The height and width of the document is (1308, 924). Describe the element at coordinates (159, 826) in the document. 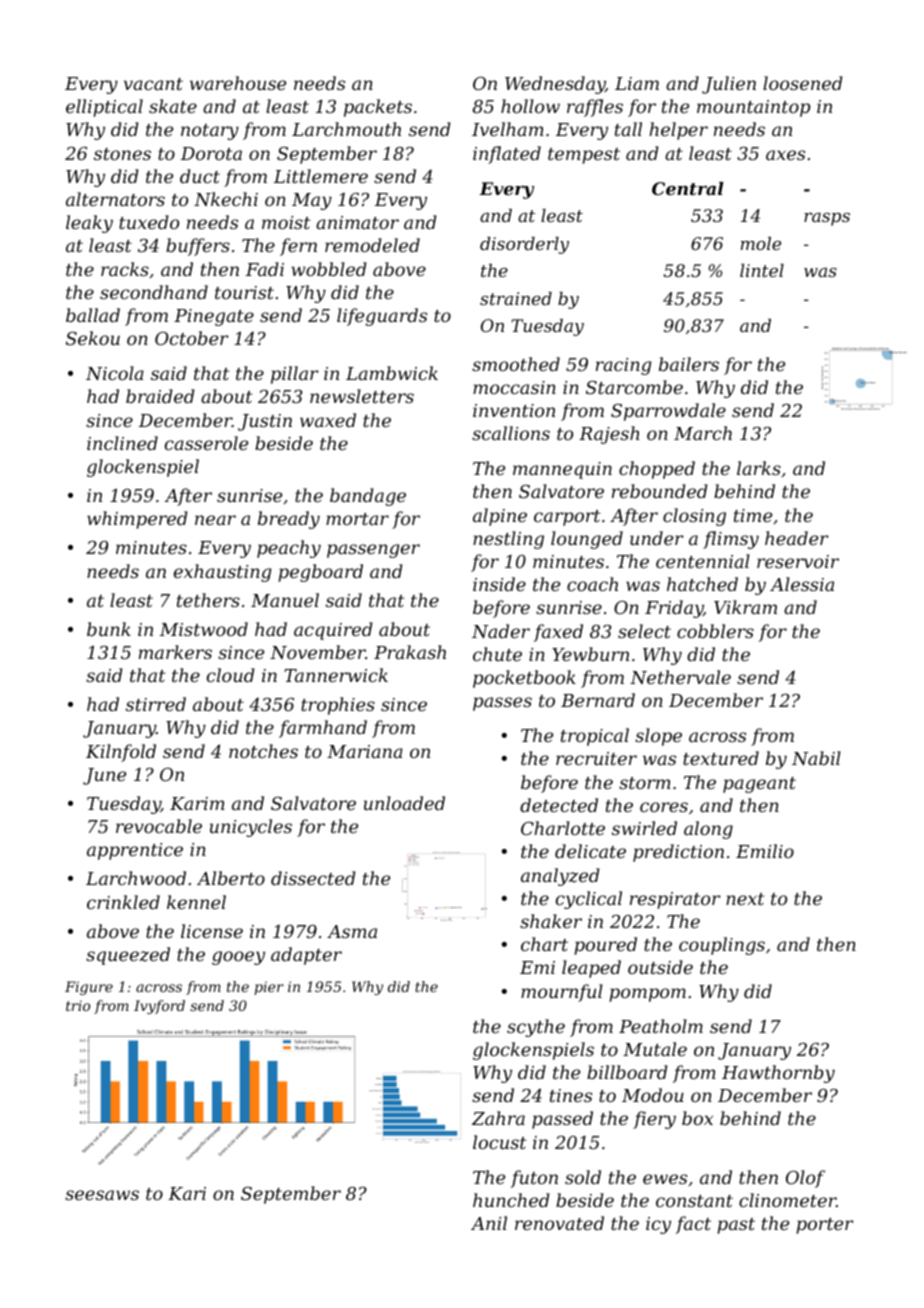

I see `revocable` at that location.
